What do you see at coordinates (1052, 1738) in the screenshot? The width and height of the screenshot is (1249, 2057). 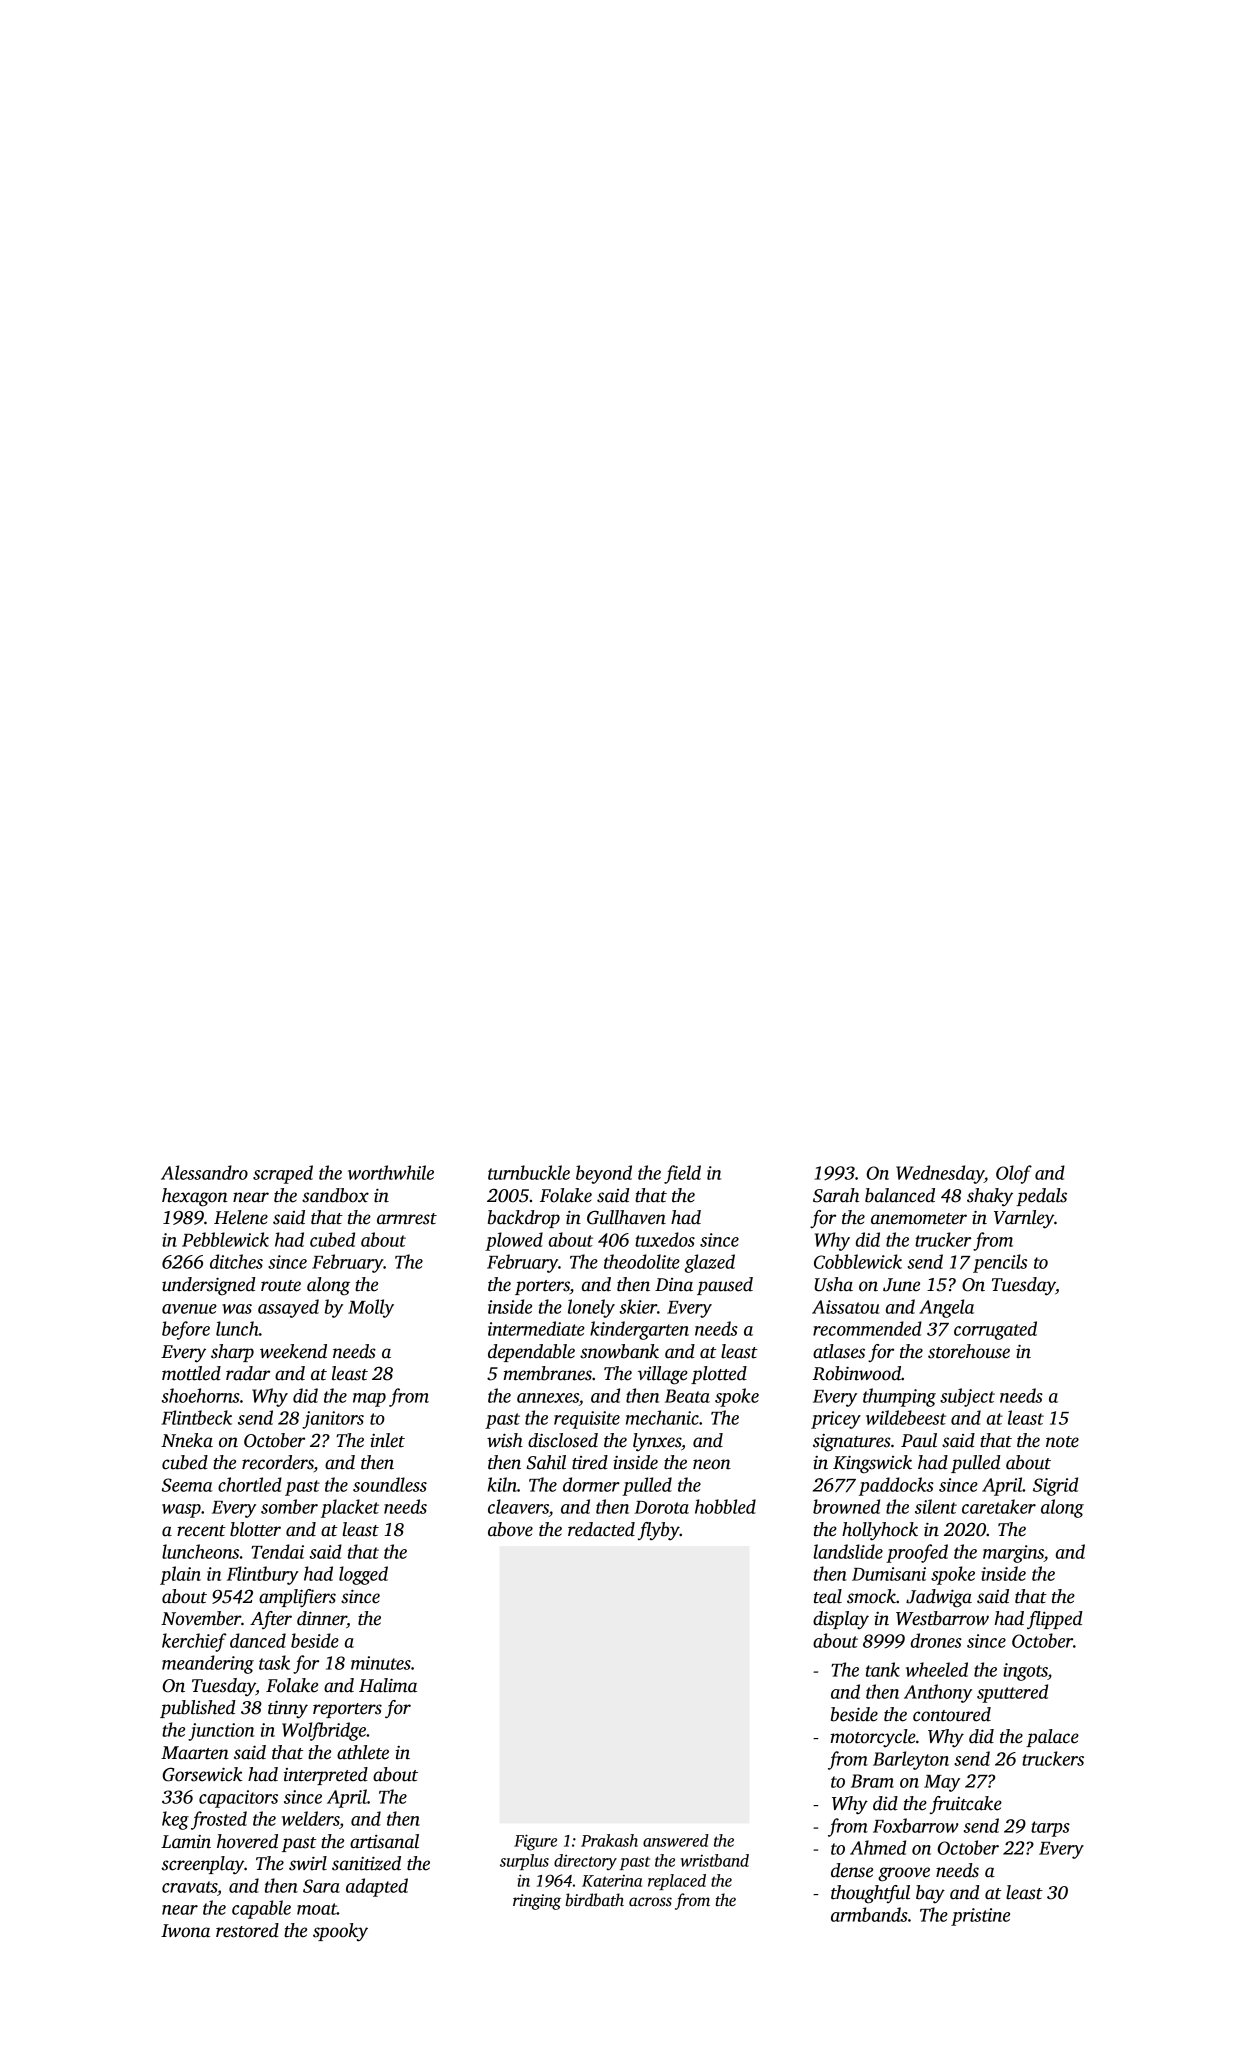 I see `palace` at bounding box center [1052, 1738].
